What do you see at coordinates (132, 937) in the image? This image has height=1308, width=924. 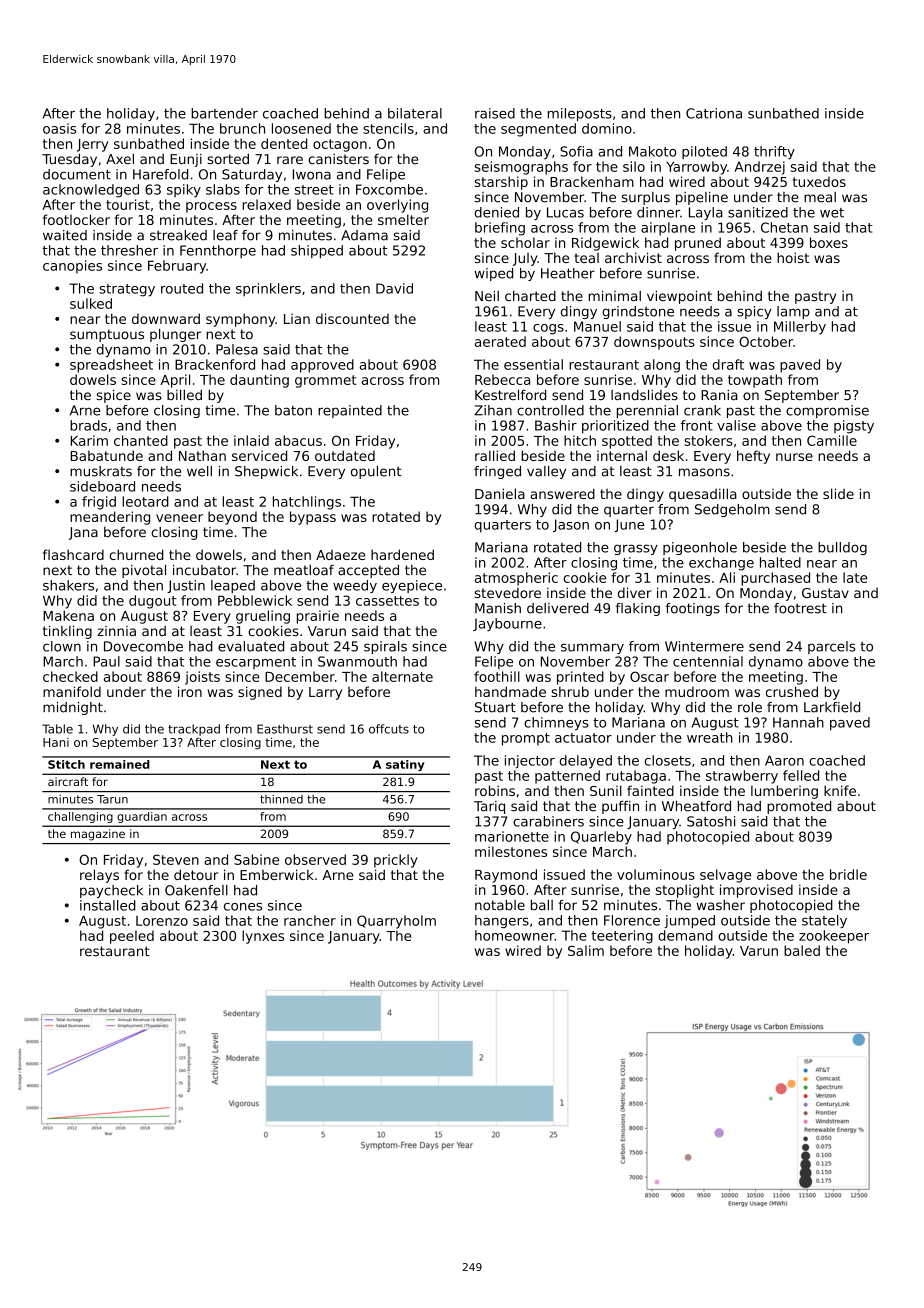 I see `peeled` at bounding box center [132, 937].
